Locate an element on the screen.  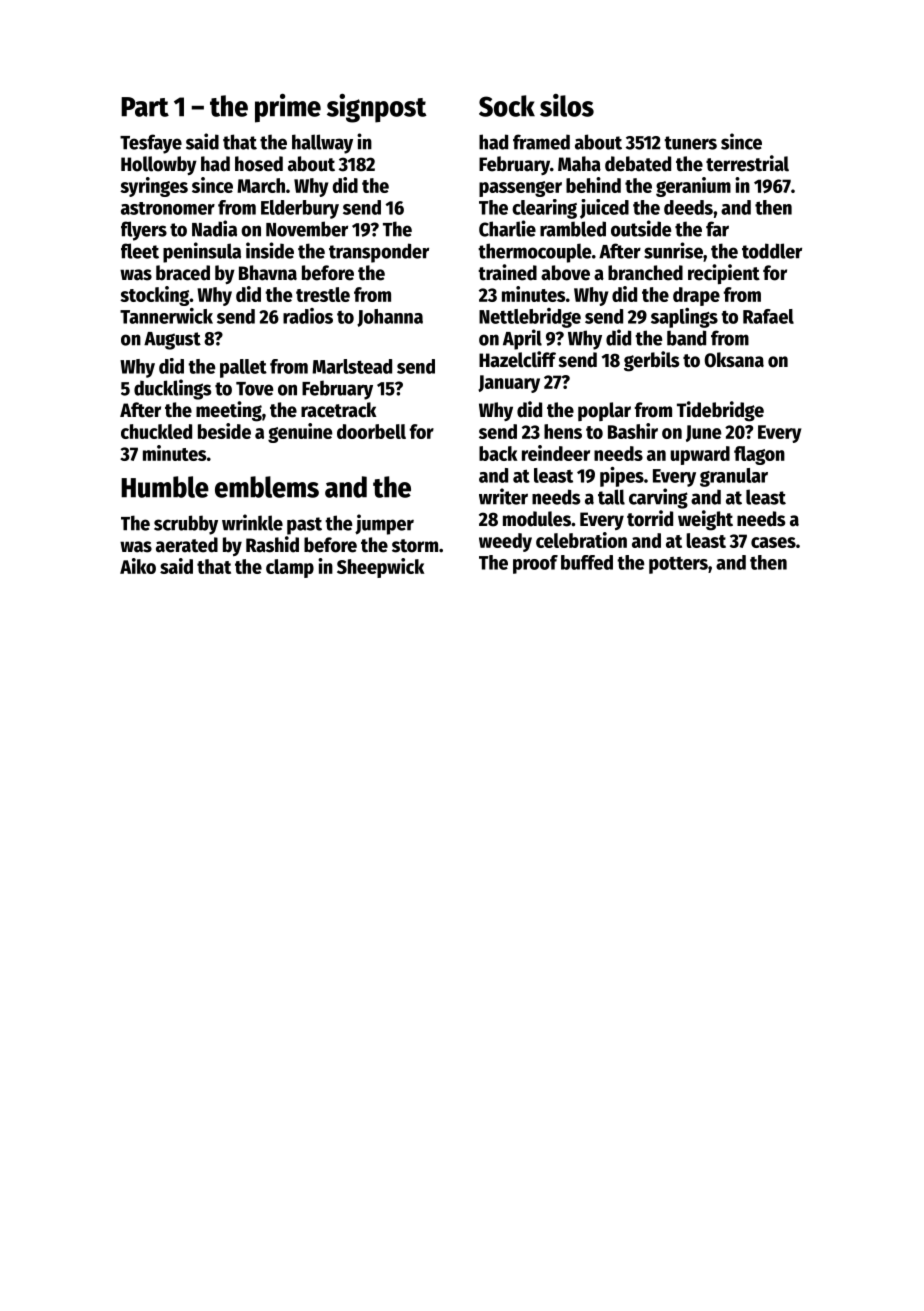
potters is located at coordinates (678, 565).
